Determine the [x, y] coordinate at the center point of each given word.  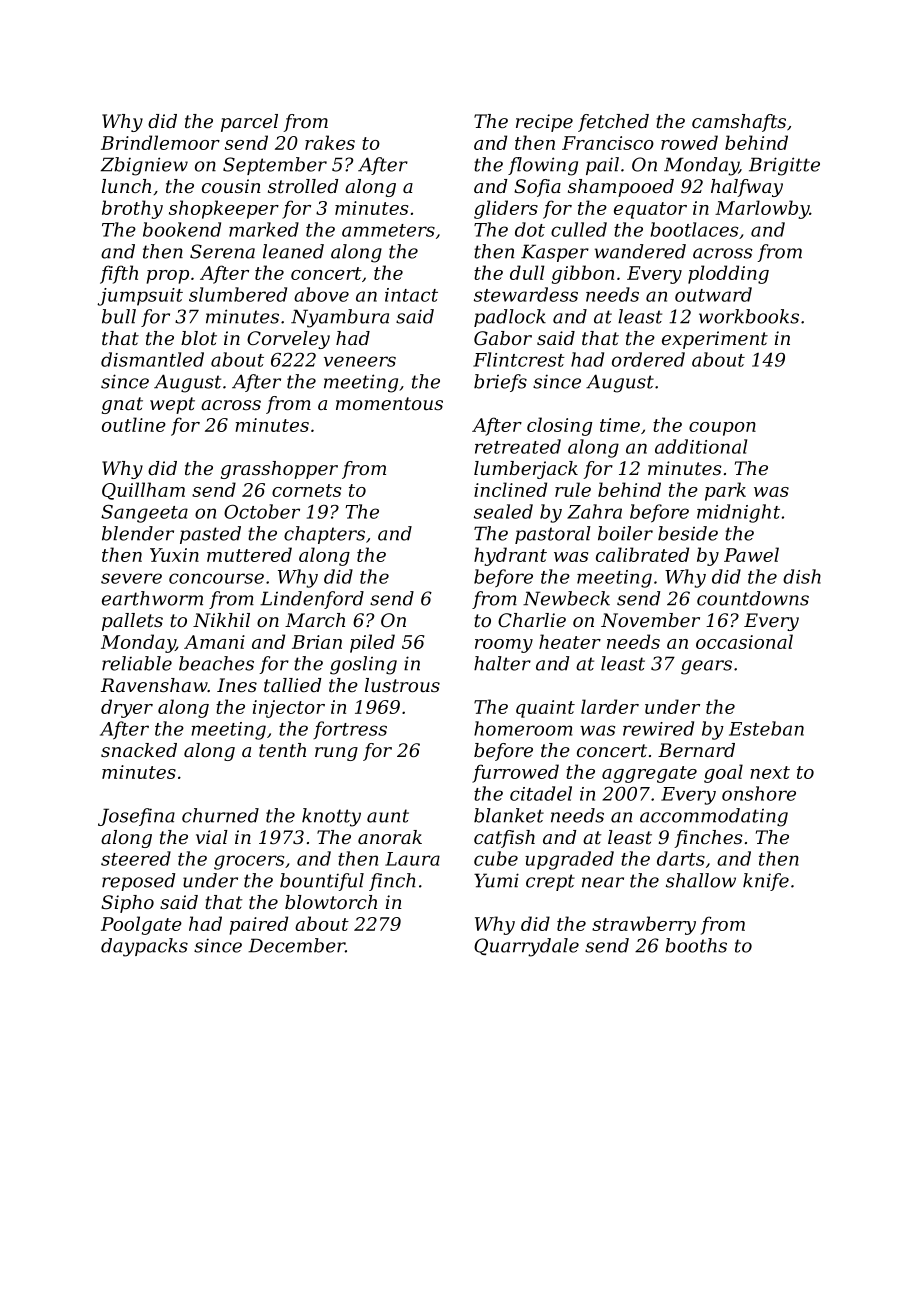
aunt [388, 816]
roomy [504, 646]
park [725, 491]
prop [168, 277]
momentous [389, 403]
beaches [216, 663]
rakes [330, 142]
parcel [249, 123]
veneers [360, 361]
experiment [715, 340]
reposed [138, 882]
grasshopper [279, 470]
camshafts [739, 123]
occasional [744, 641]
